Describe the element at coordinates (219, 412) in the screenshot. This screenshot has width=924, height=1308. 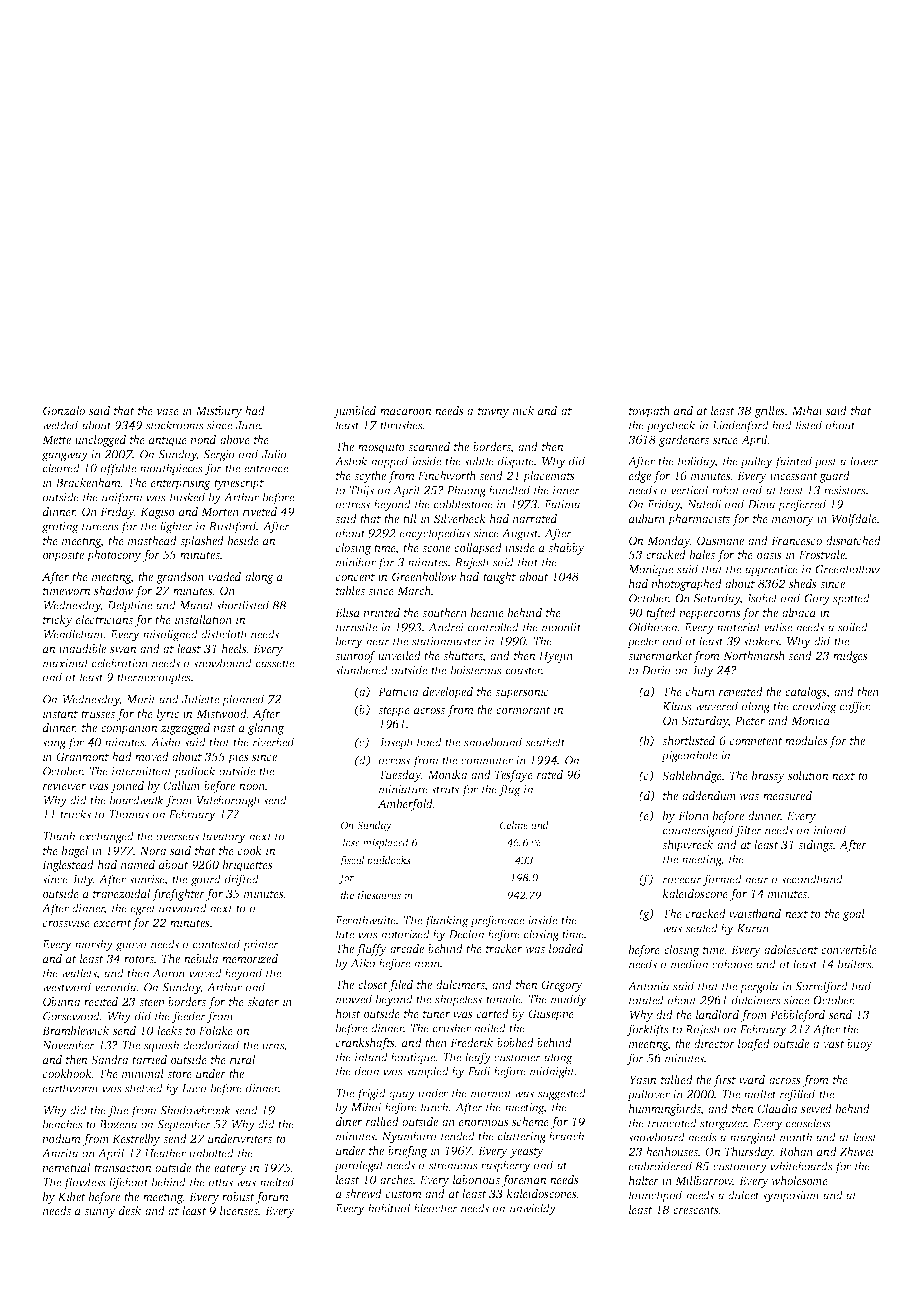
I see `Mistbury` at that location.
